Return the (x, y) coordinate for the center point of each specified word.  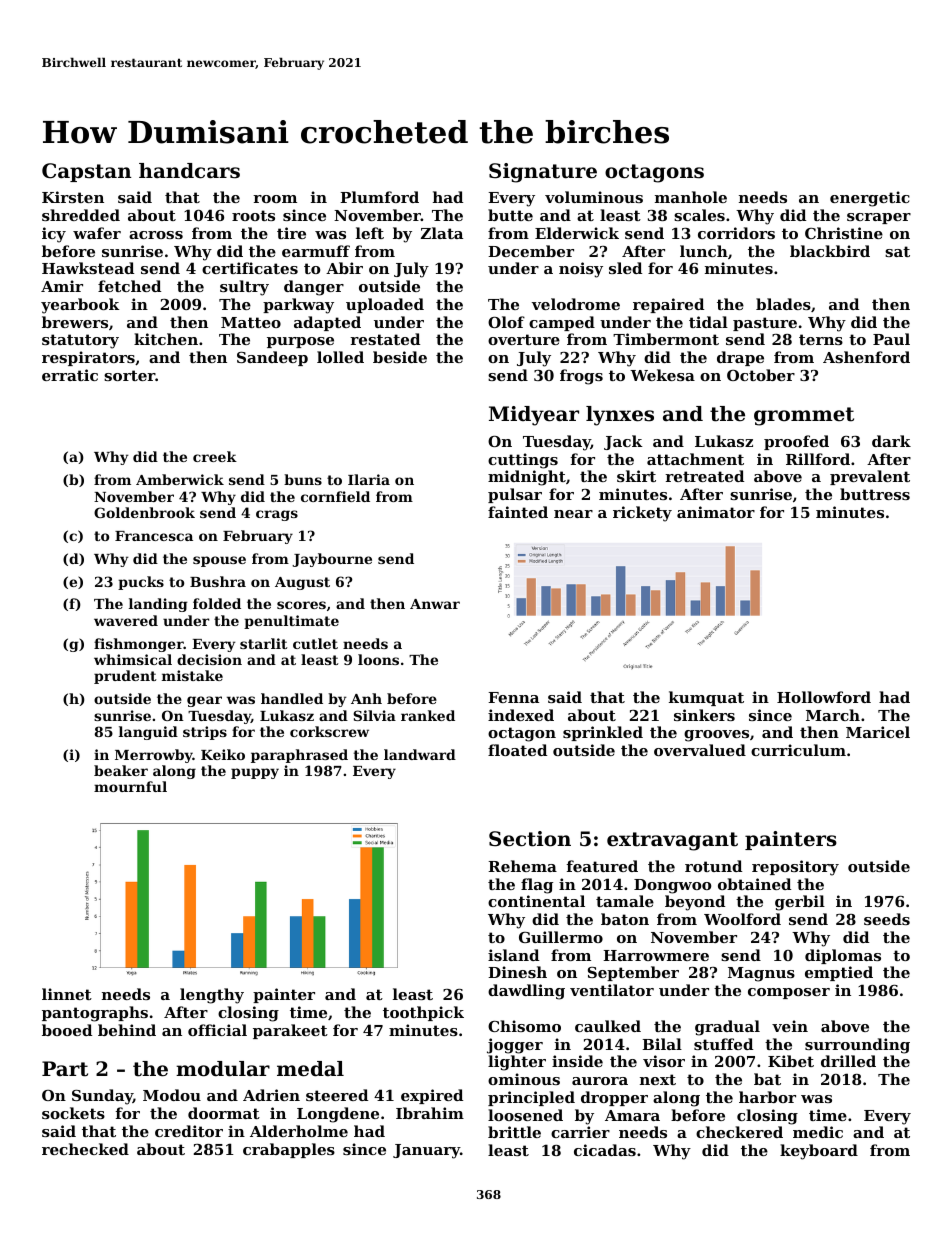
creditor (189, 1131)
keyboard (819, 1152)
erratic (70, 375)
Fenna (513, 697)
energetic (870, 199)
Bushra (218, 581)
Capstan (86, 172)
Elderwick (577, 233)
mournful (130, 786)
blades (783, 304)
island (513, 955)
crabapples (289, 1150)
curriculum (798, 750)
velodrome (576, 304)
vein (790, 1026)
